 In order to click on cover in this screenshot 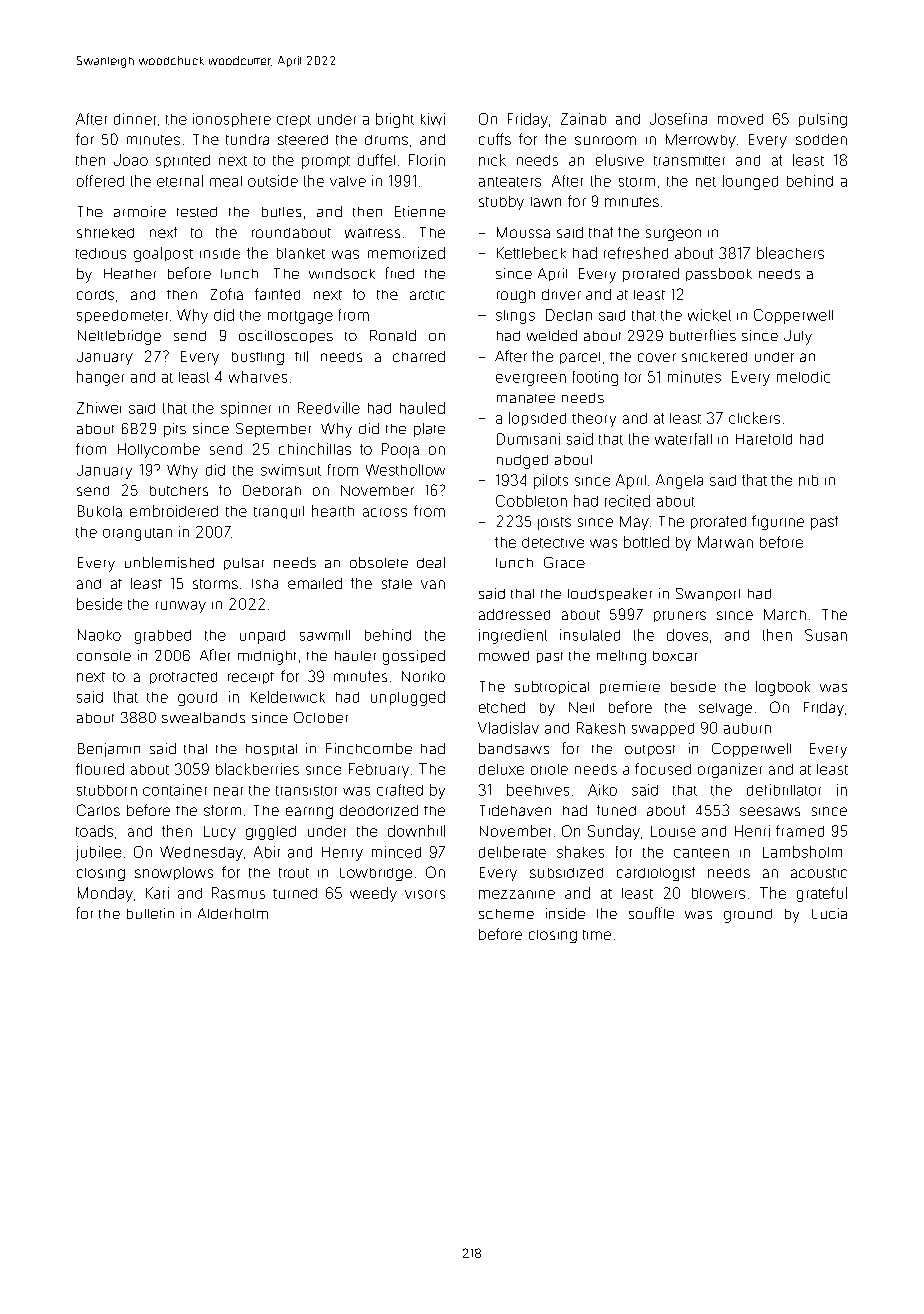, I will do `click(657, 357)`.
